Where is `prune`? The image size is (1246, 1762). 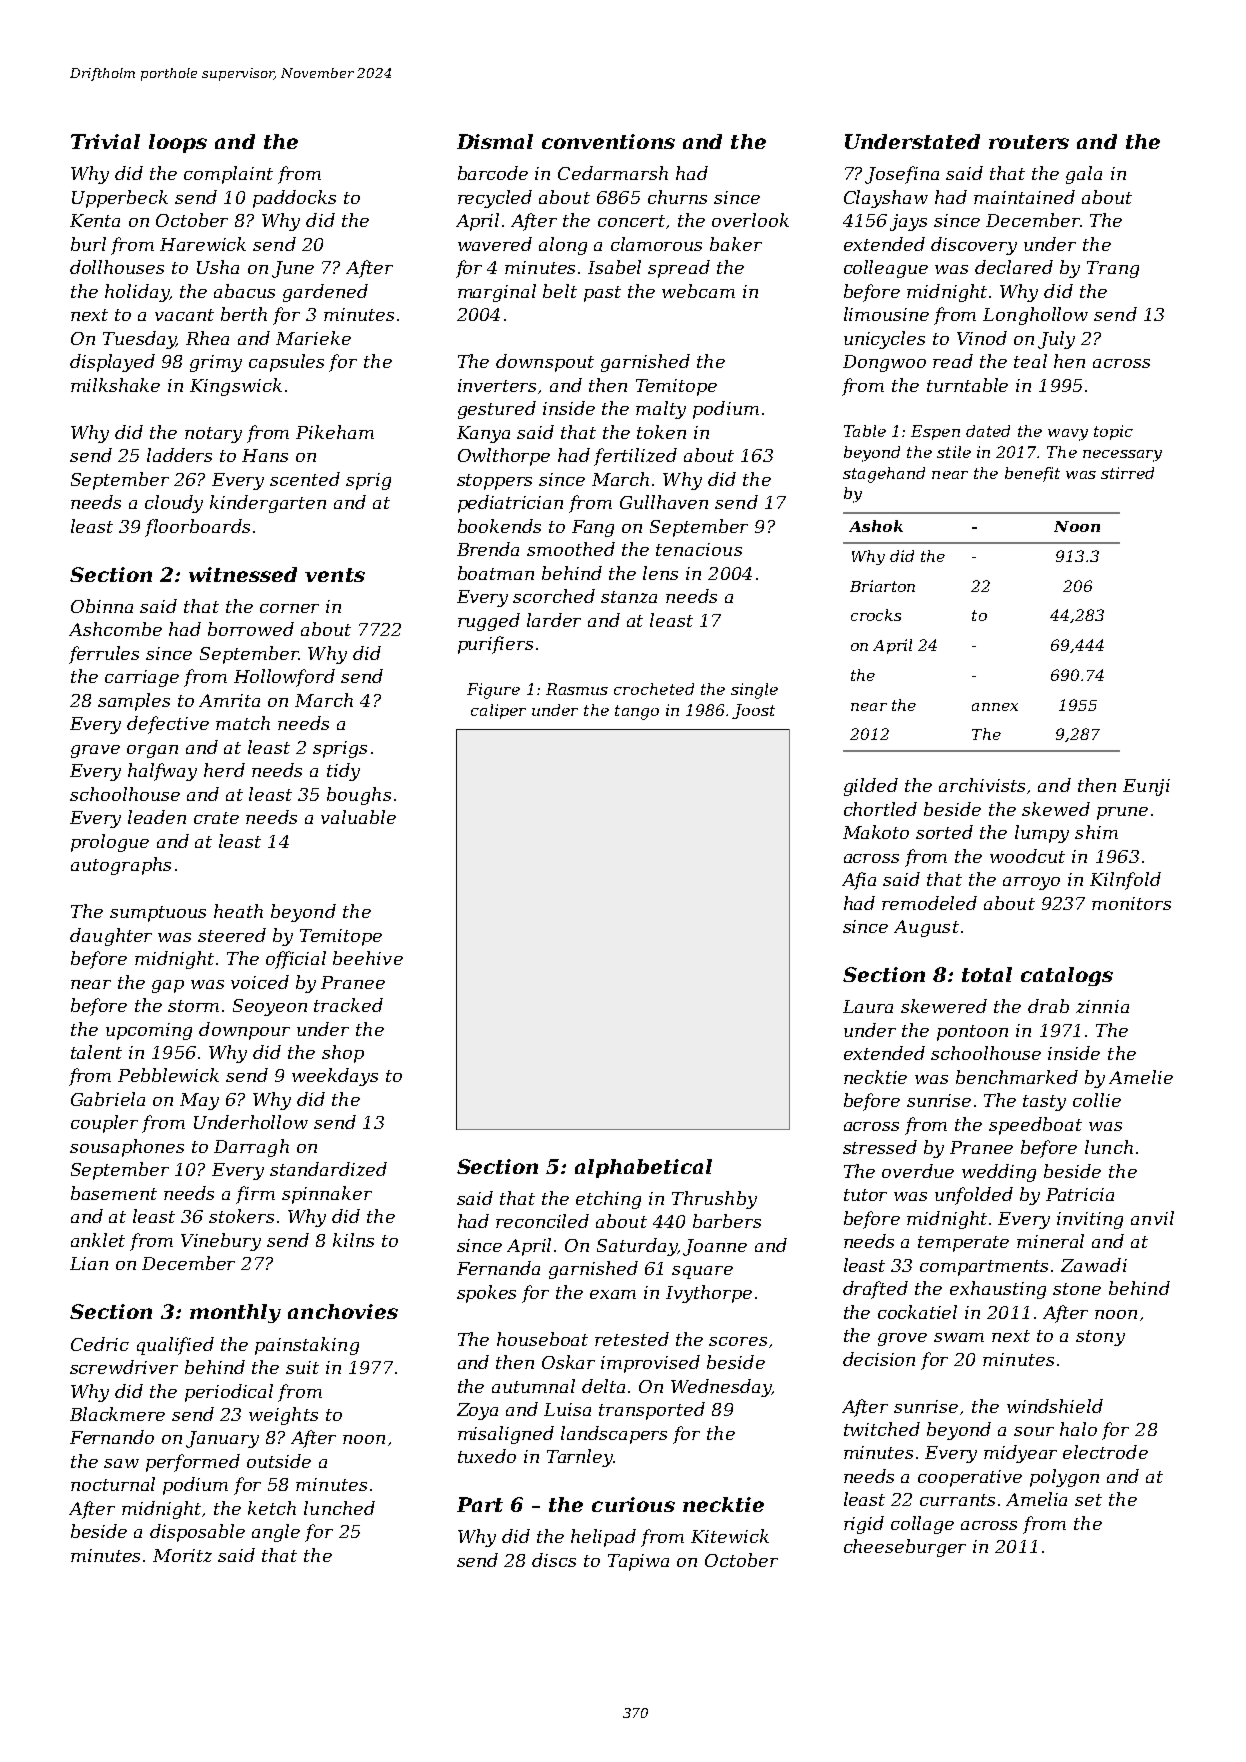 prune is located at coordinates (1122, 813).
